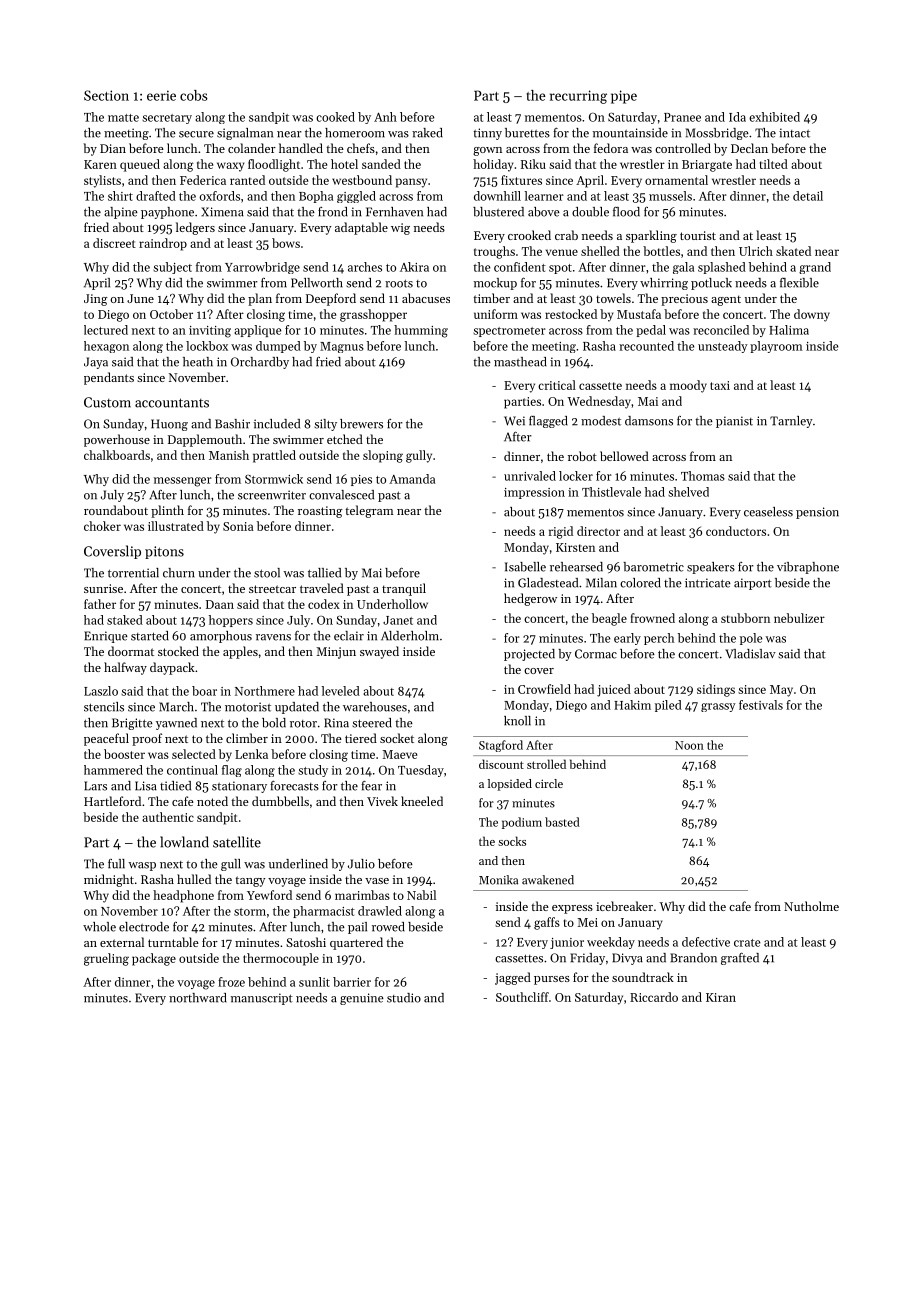  What do you see at coordinates (147, 739) in the screenshot?
I see `proof` at bounding box center [147, 739].
